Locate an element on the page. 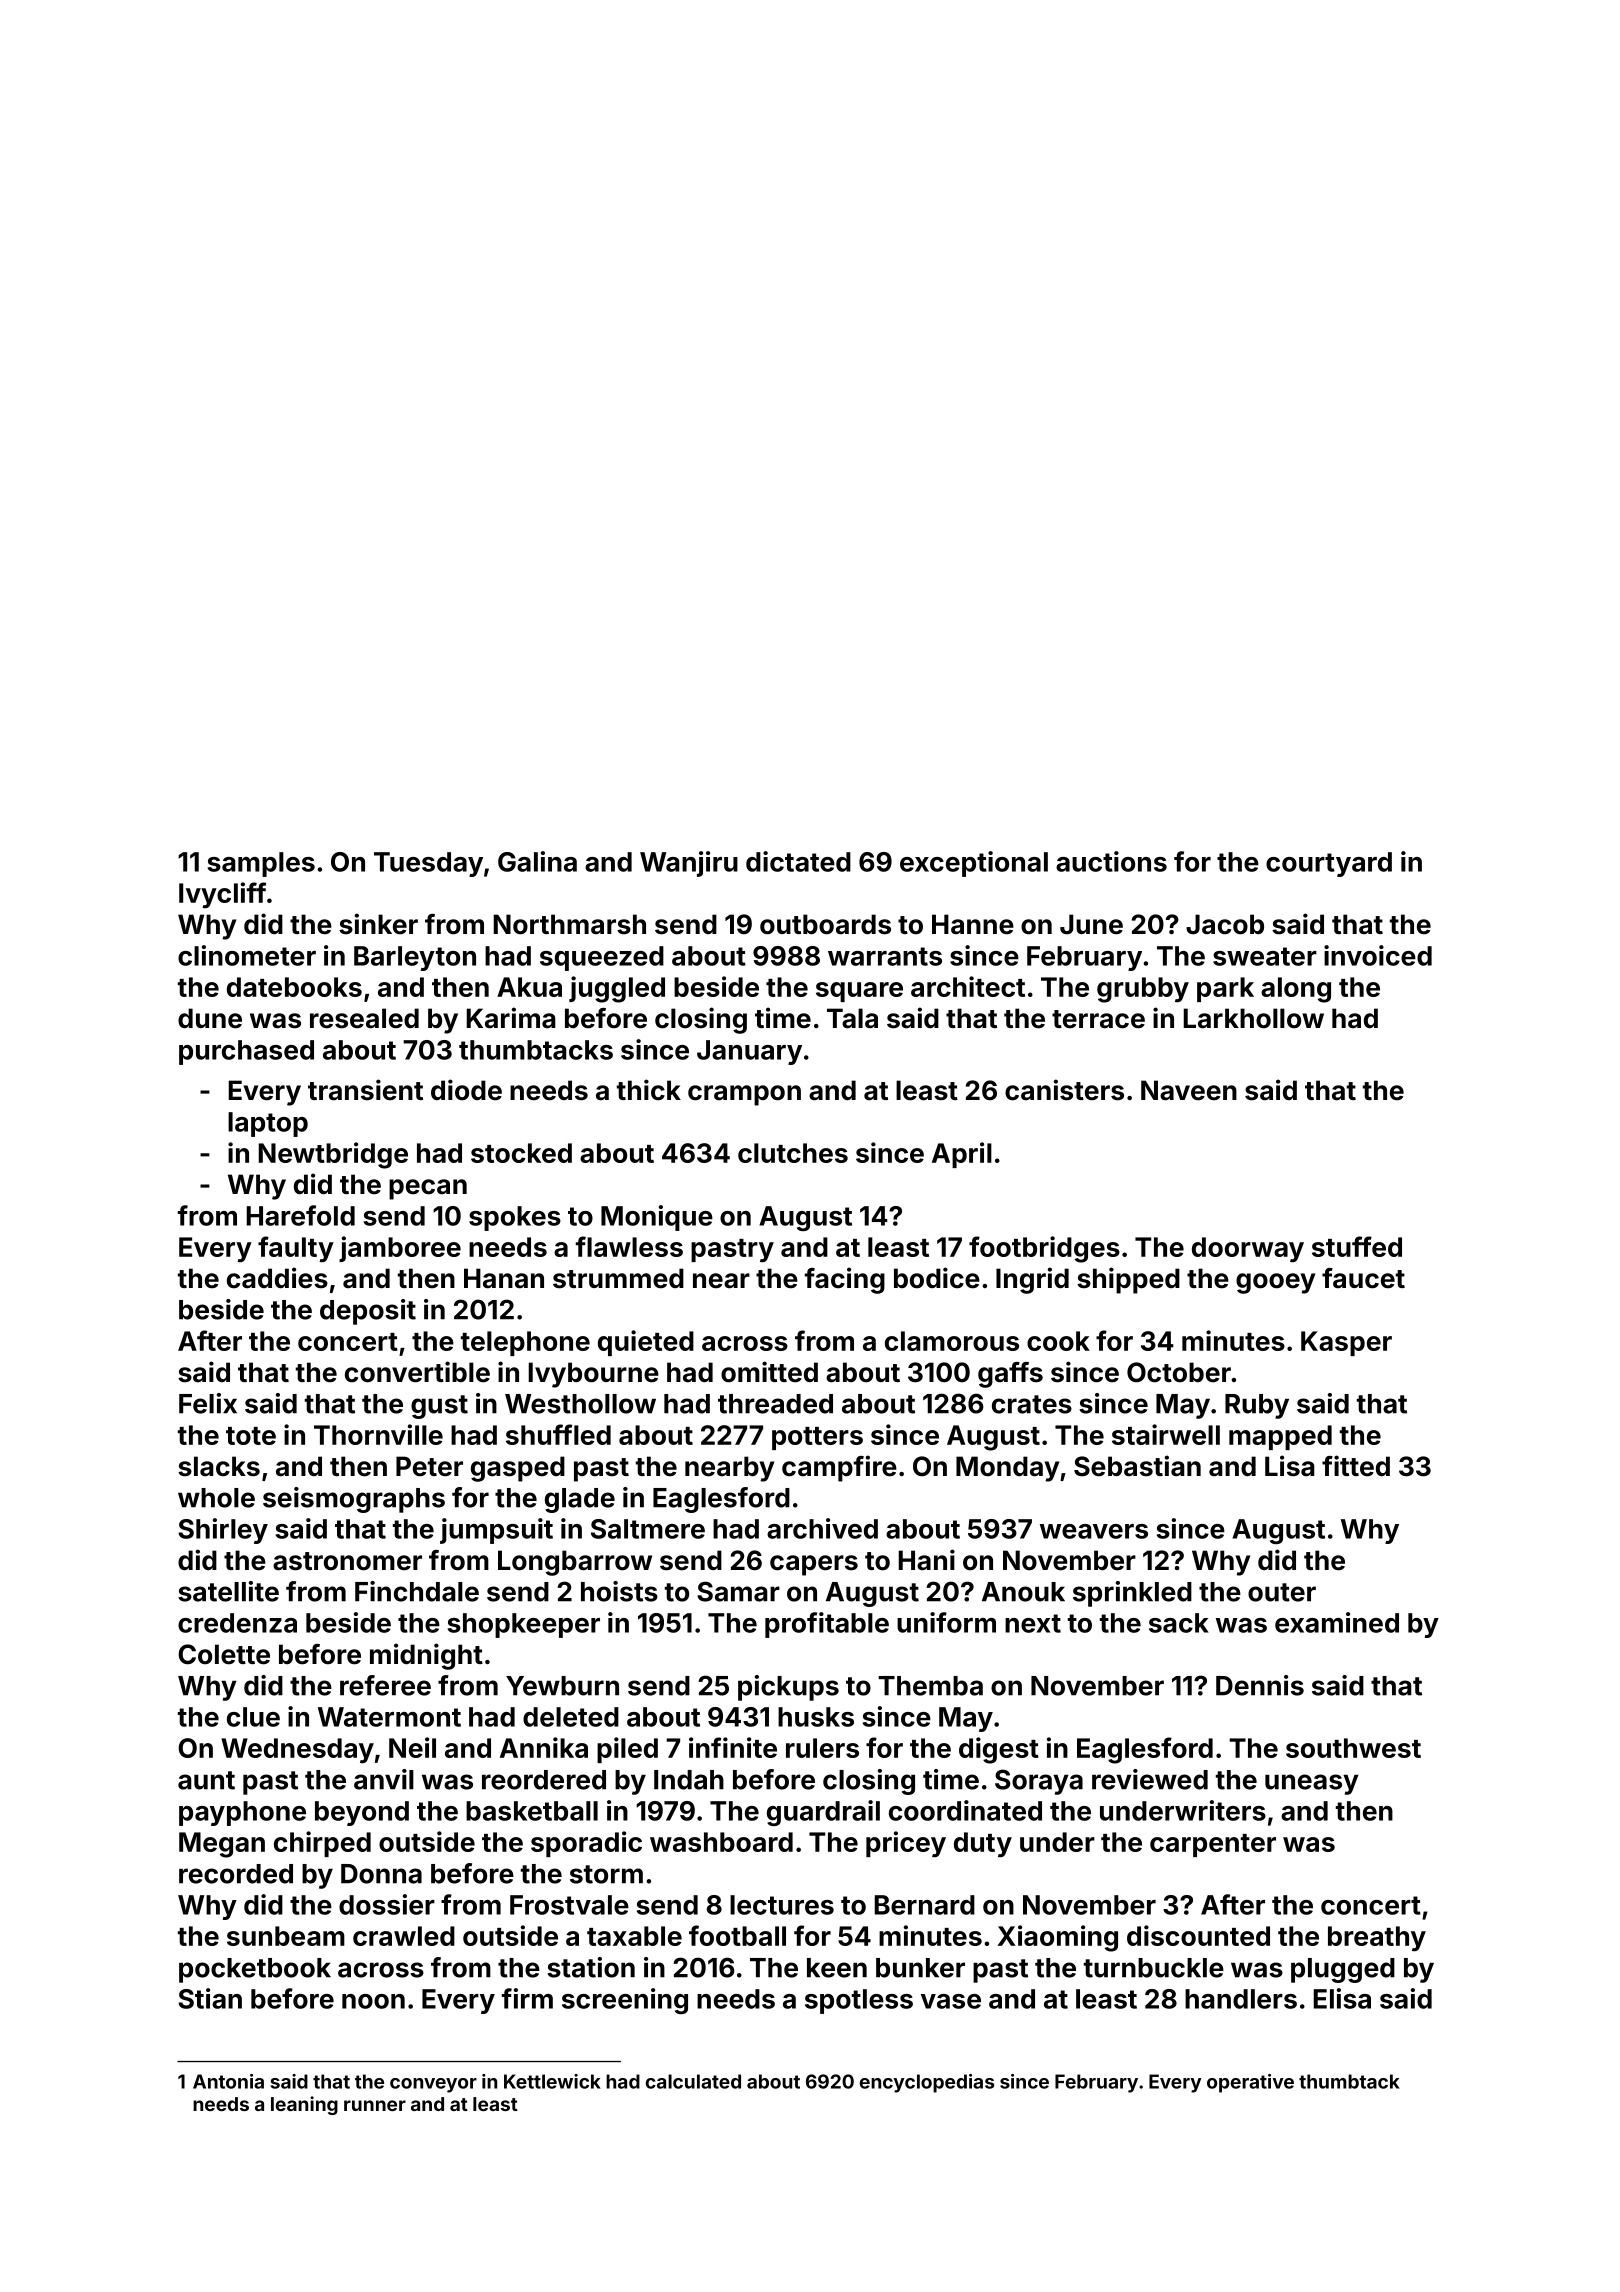 This page has width=1620, height=2292. stuffed is located at coordinates (1357, 1246).
